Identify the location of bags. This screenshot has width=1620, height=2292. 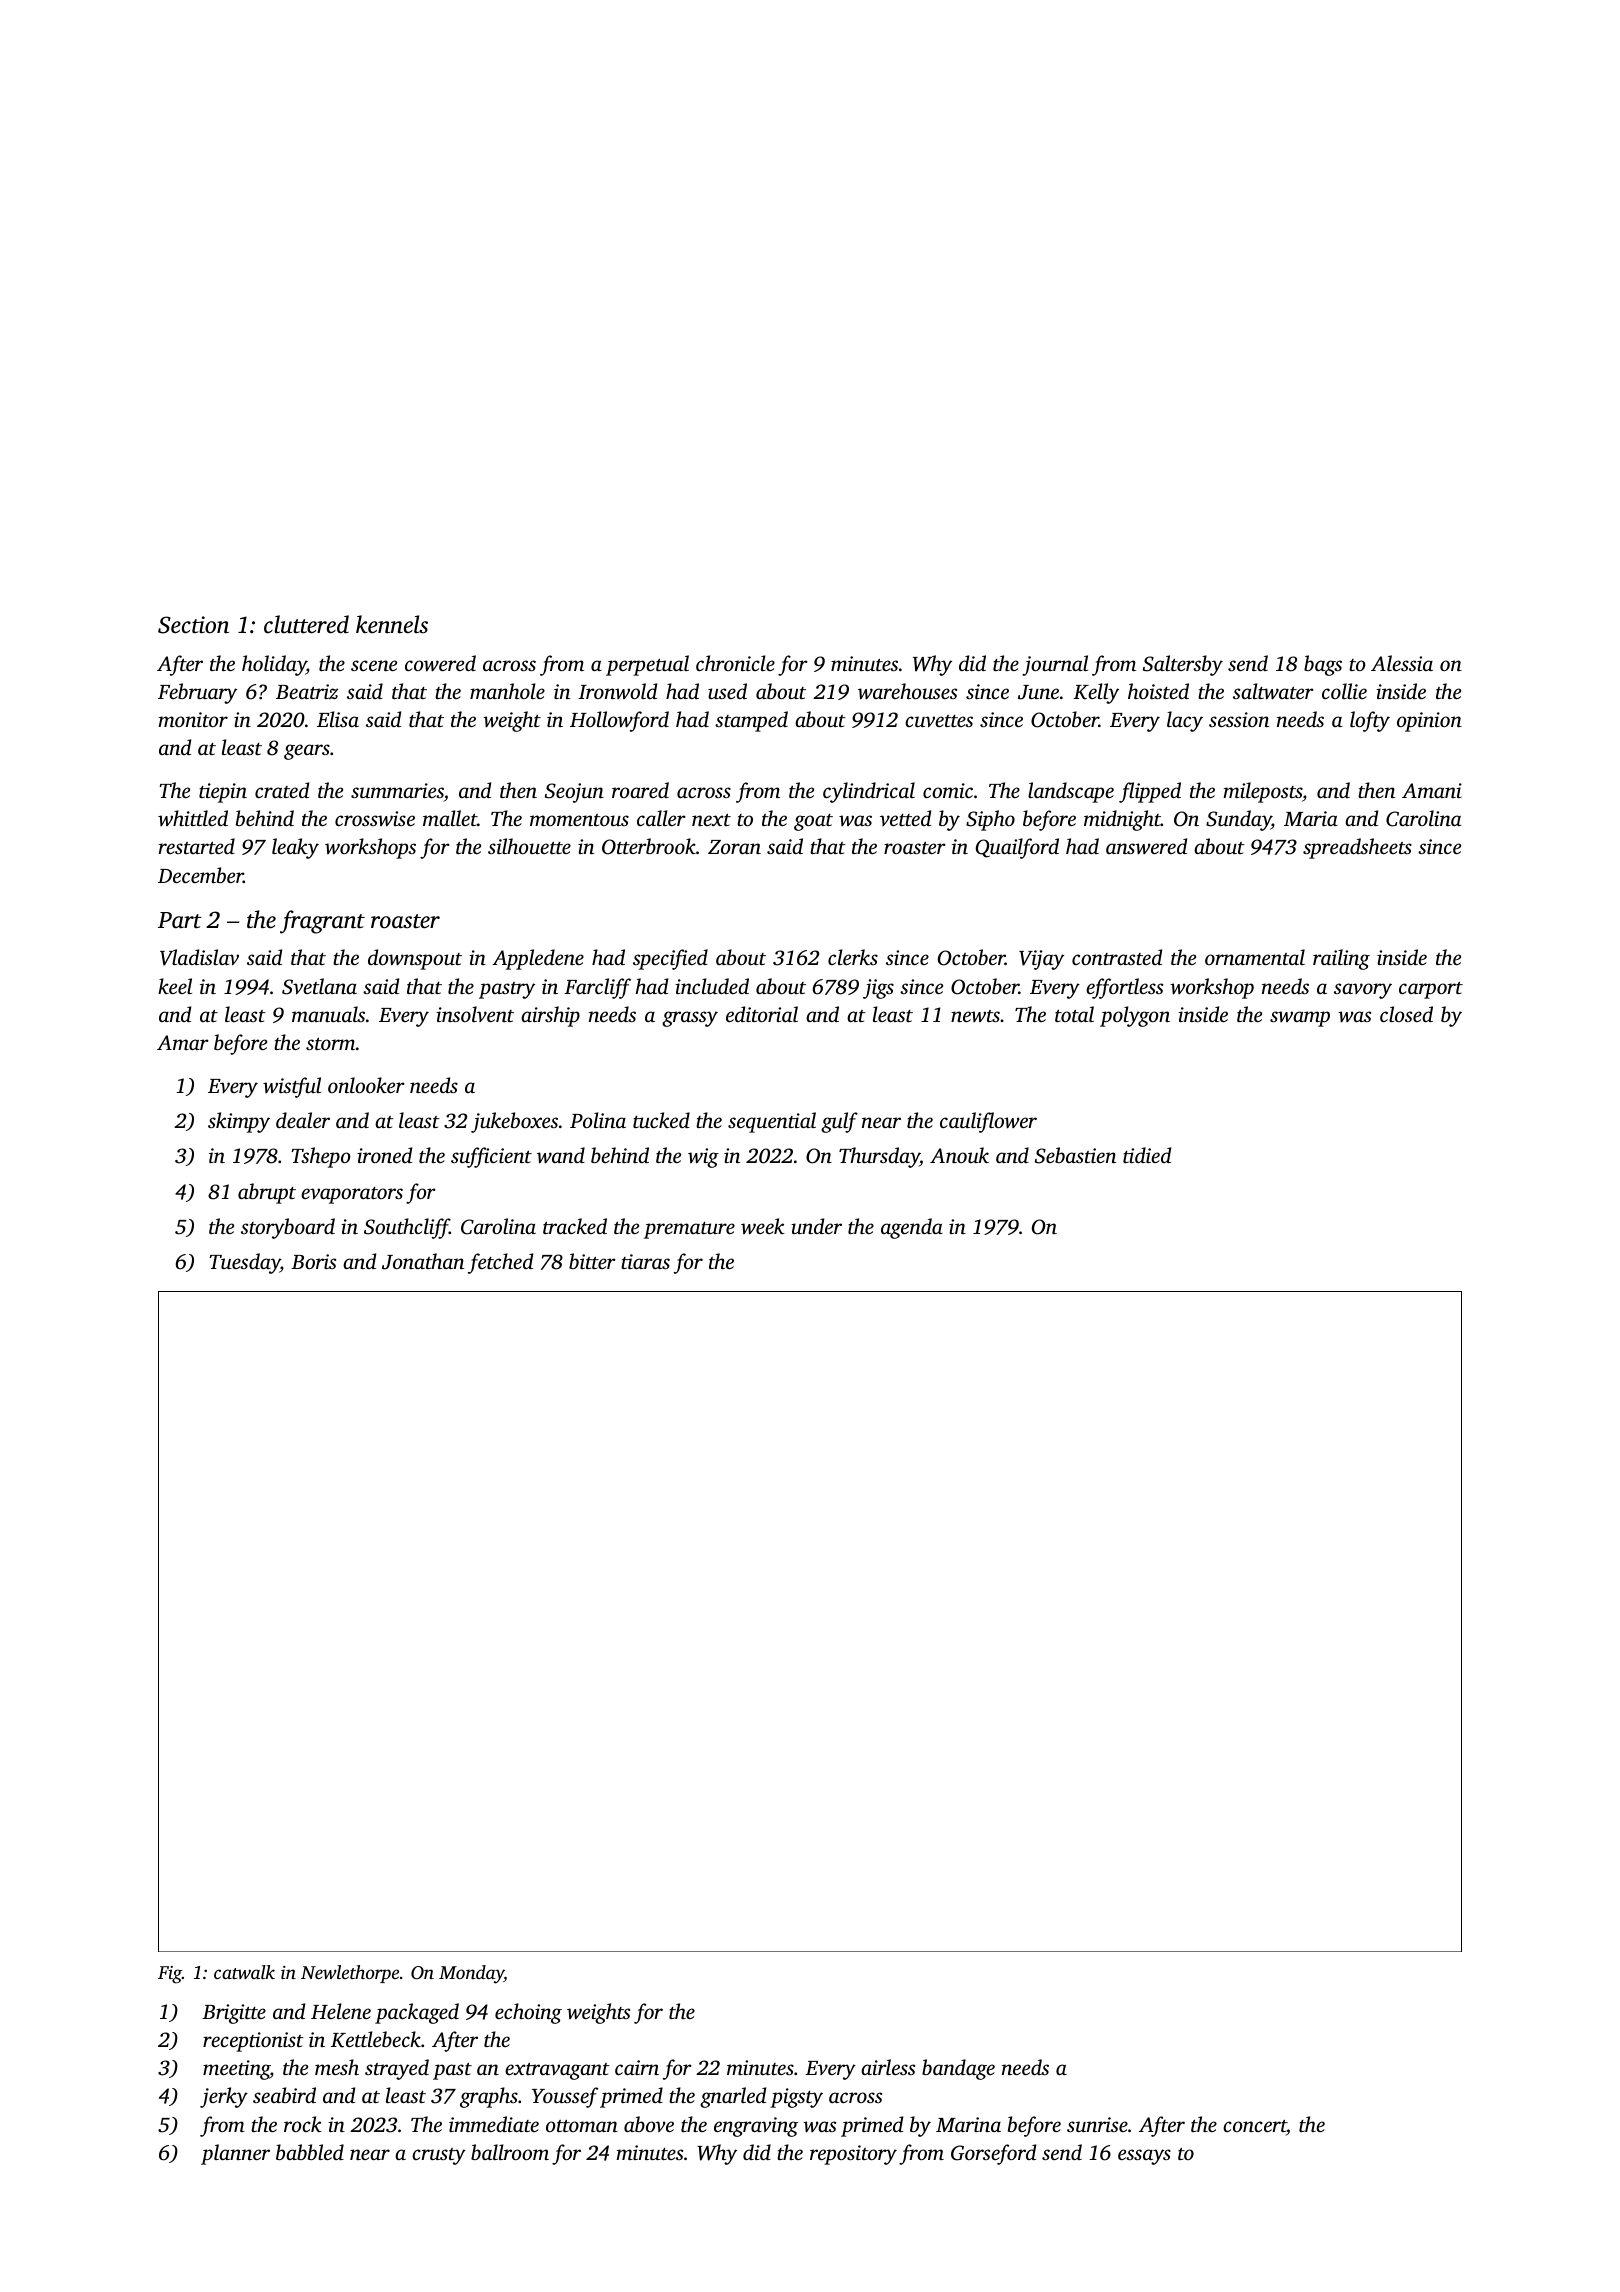
(1323, 665).
